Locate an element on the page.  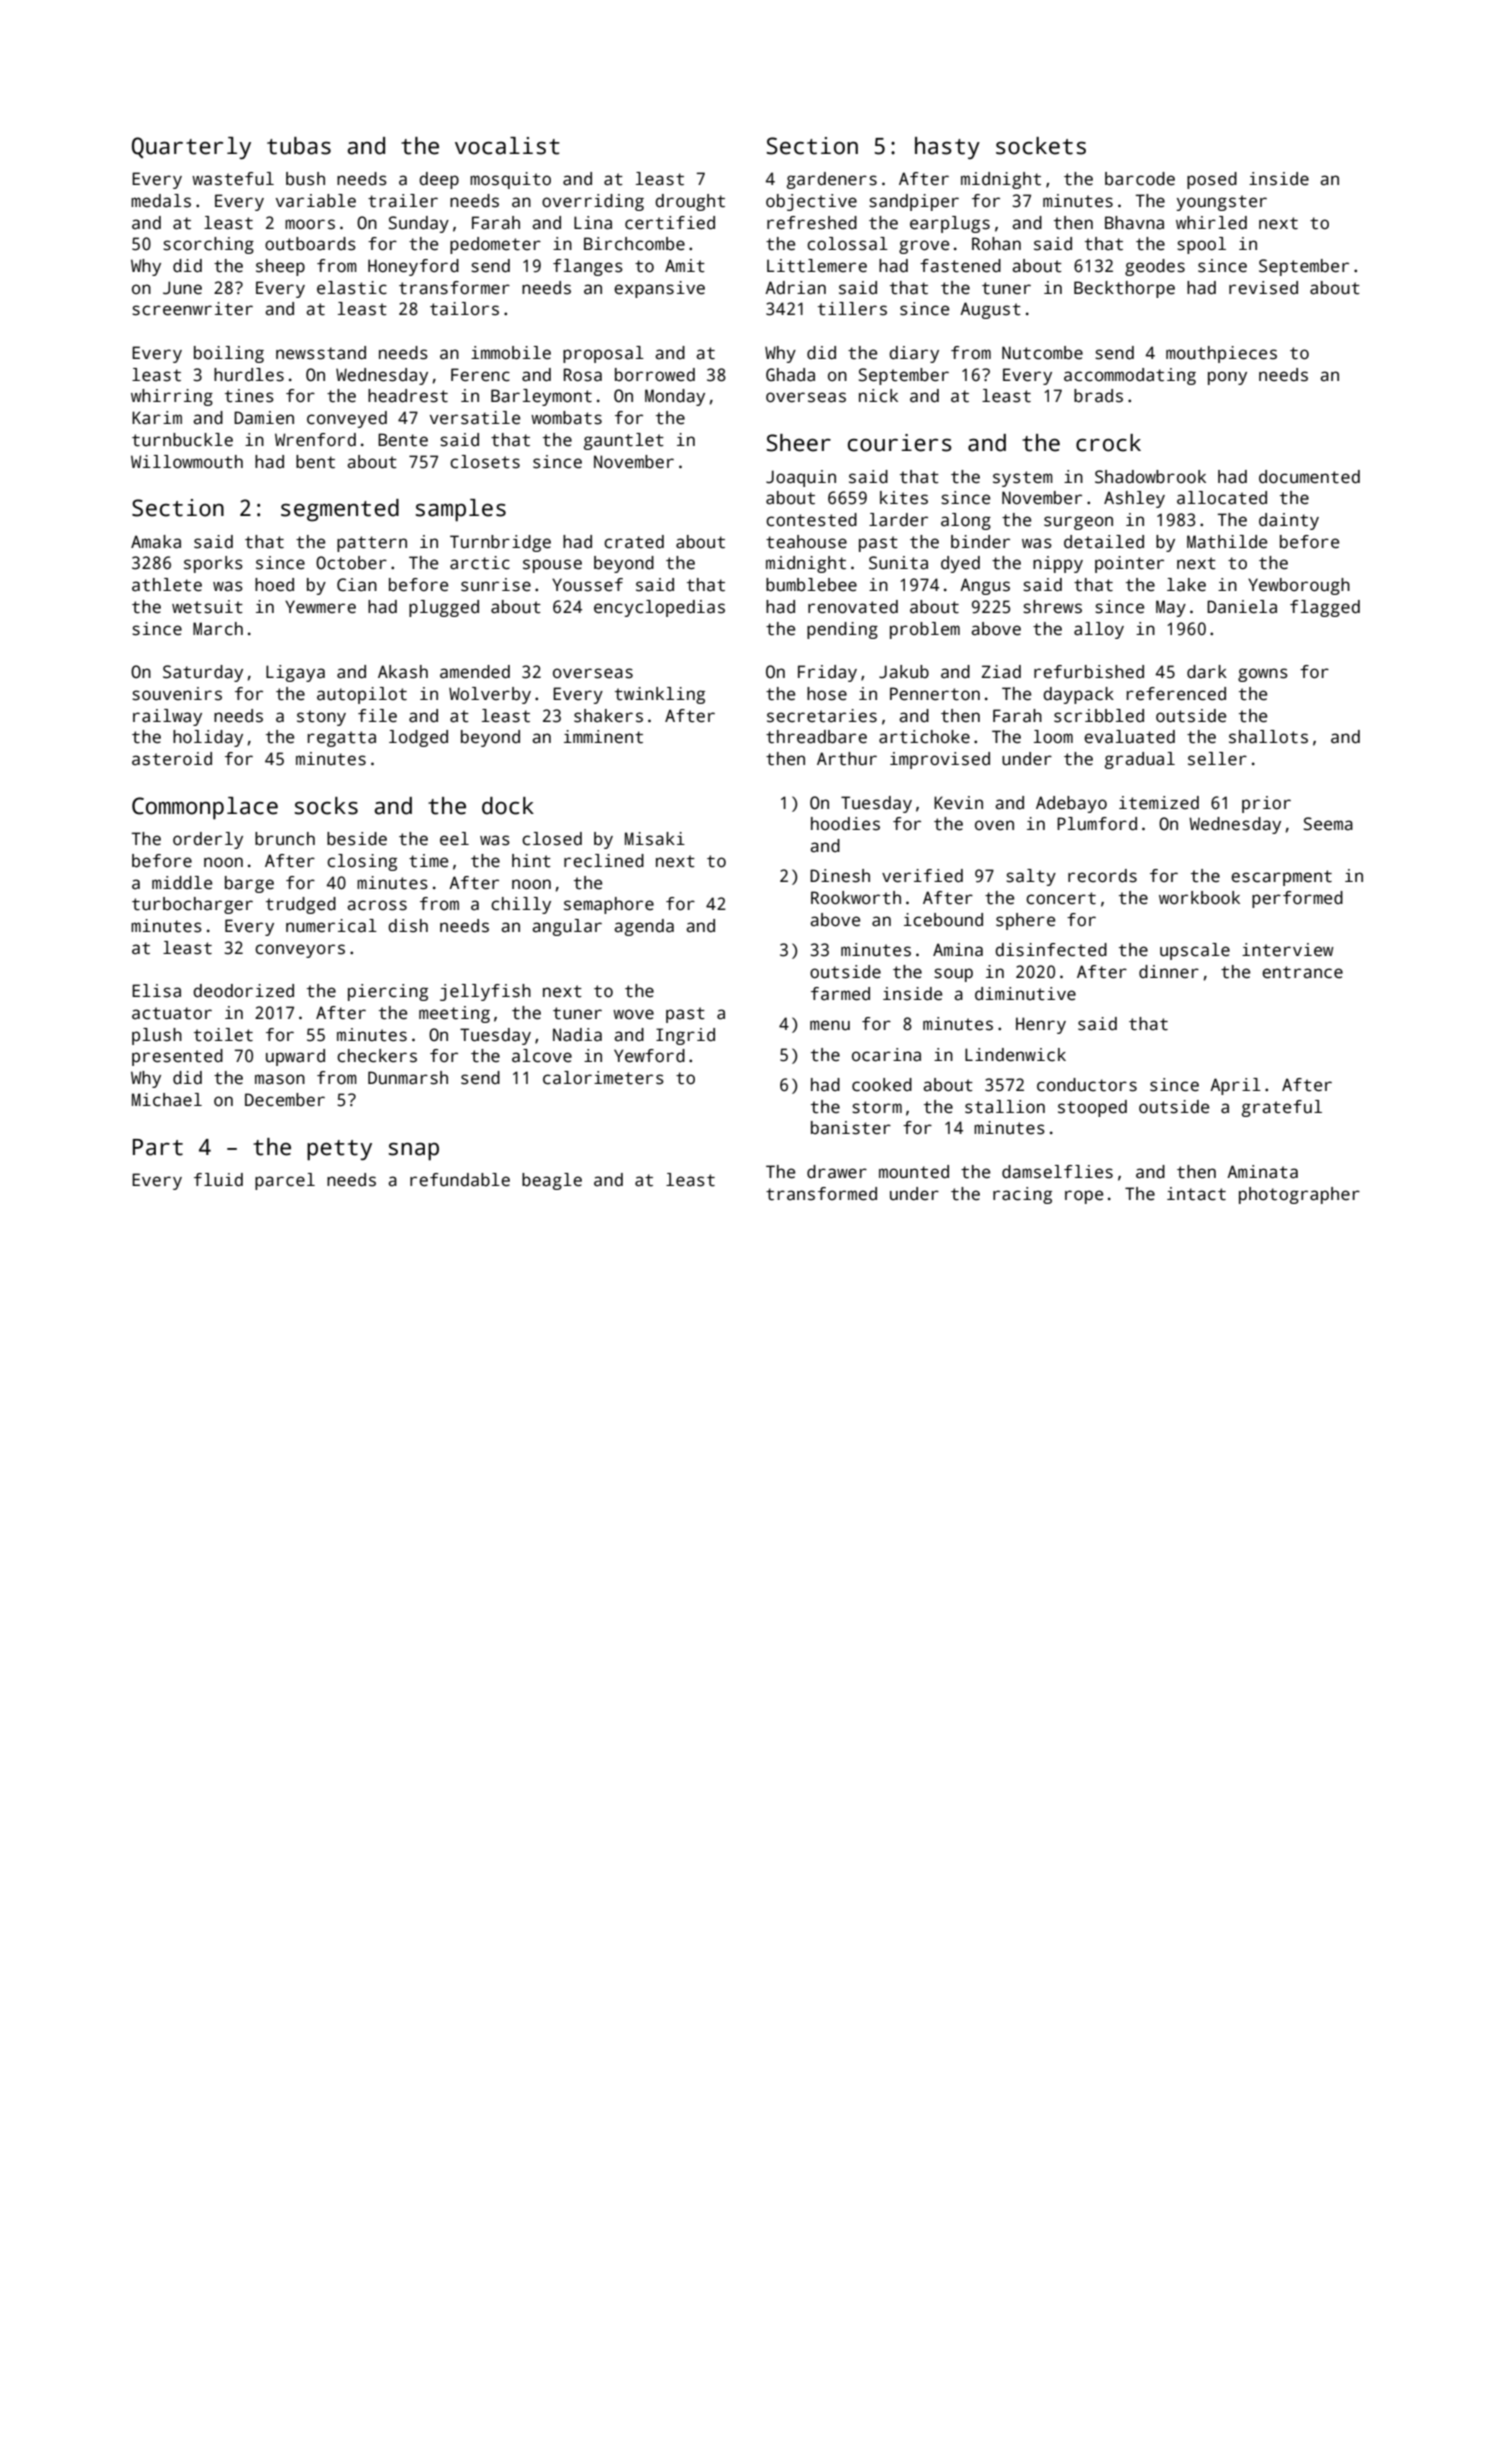
parcel is located at coordinates (285, 1181).
